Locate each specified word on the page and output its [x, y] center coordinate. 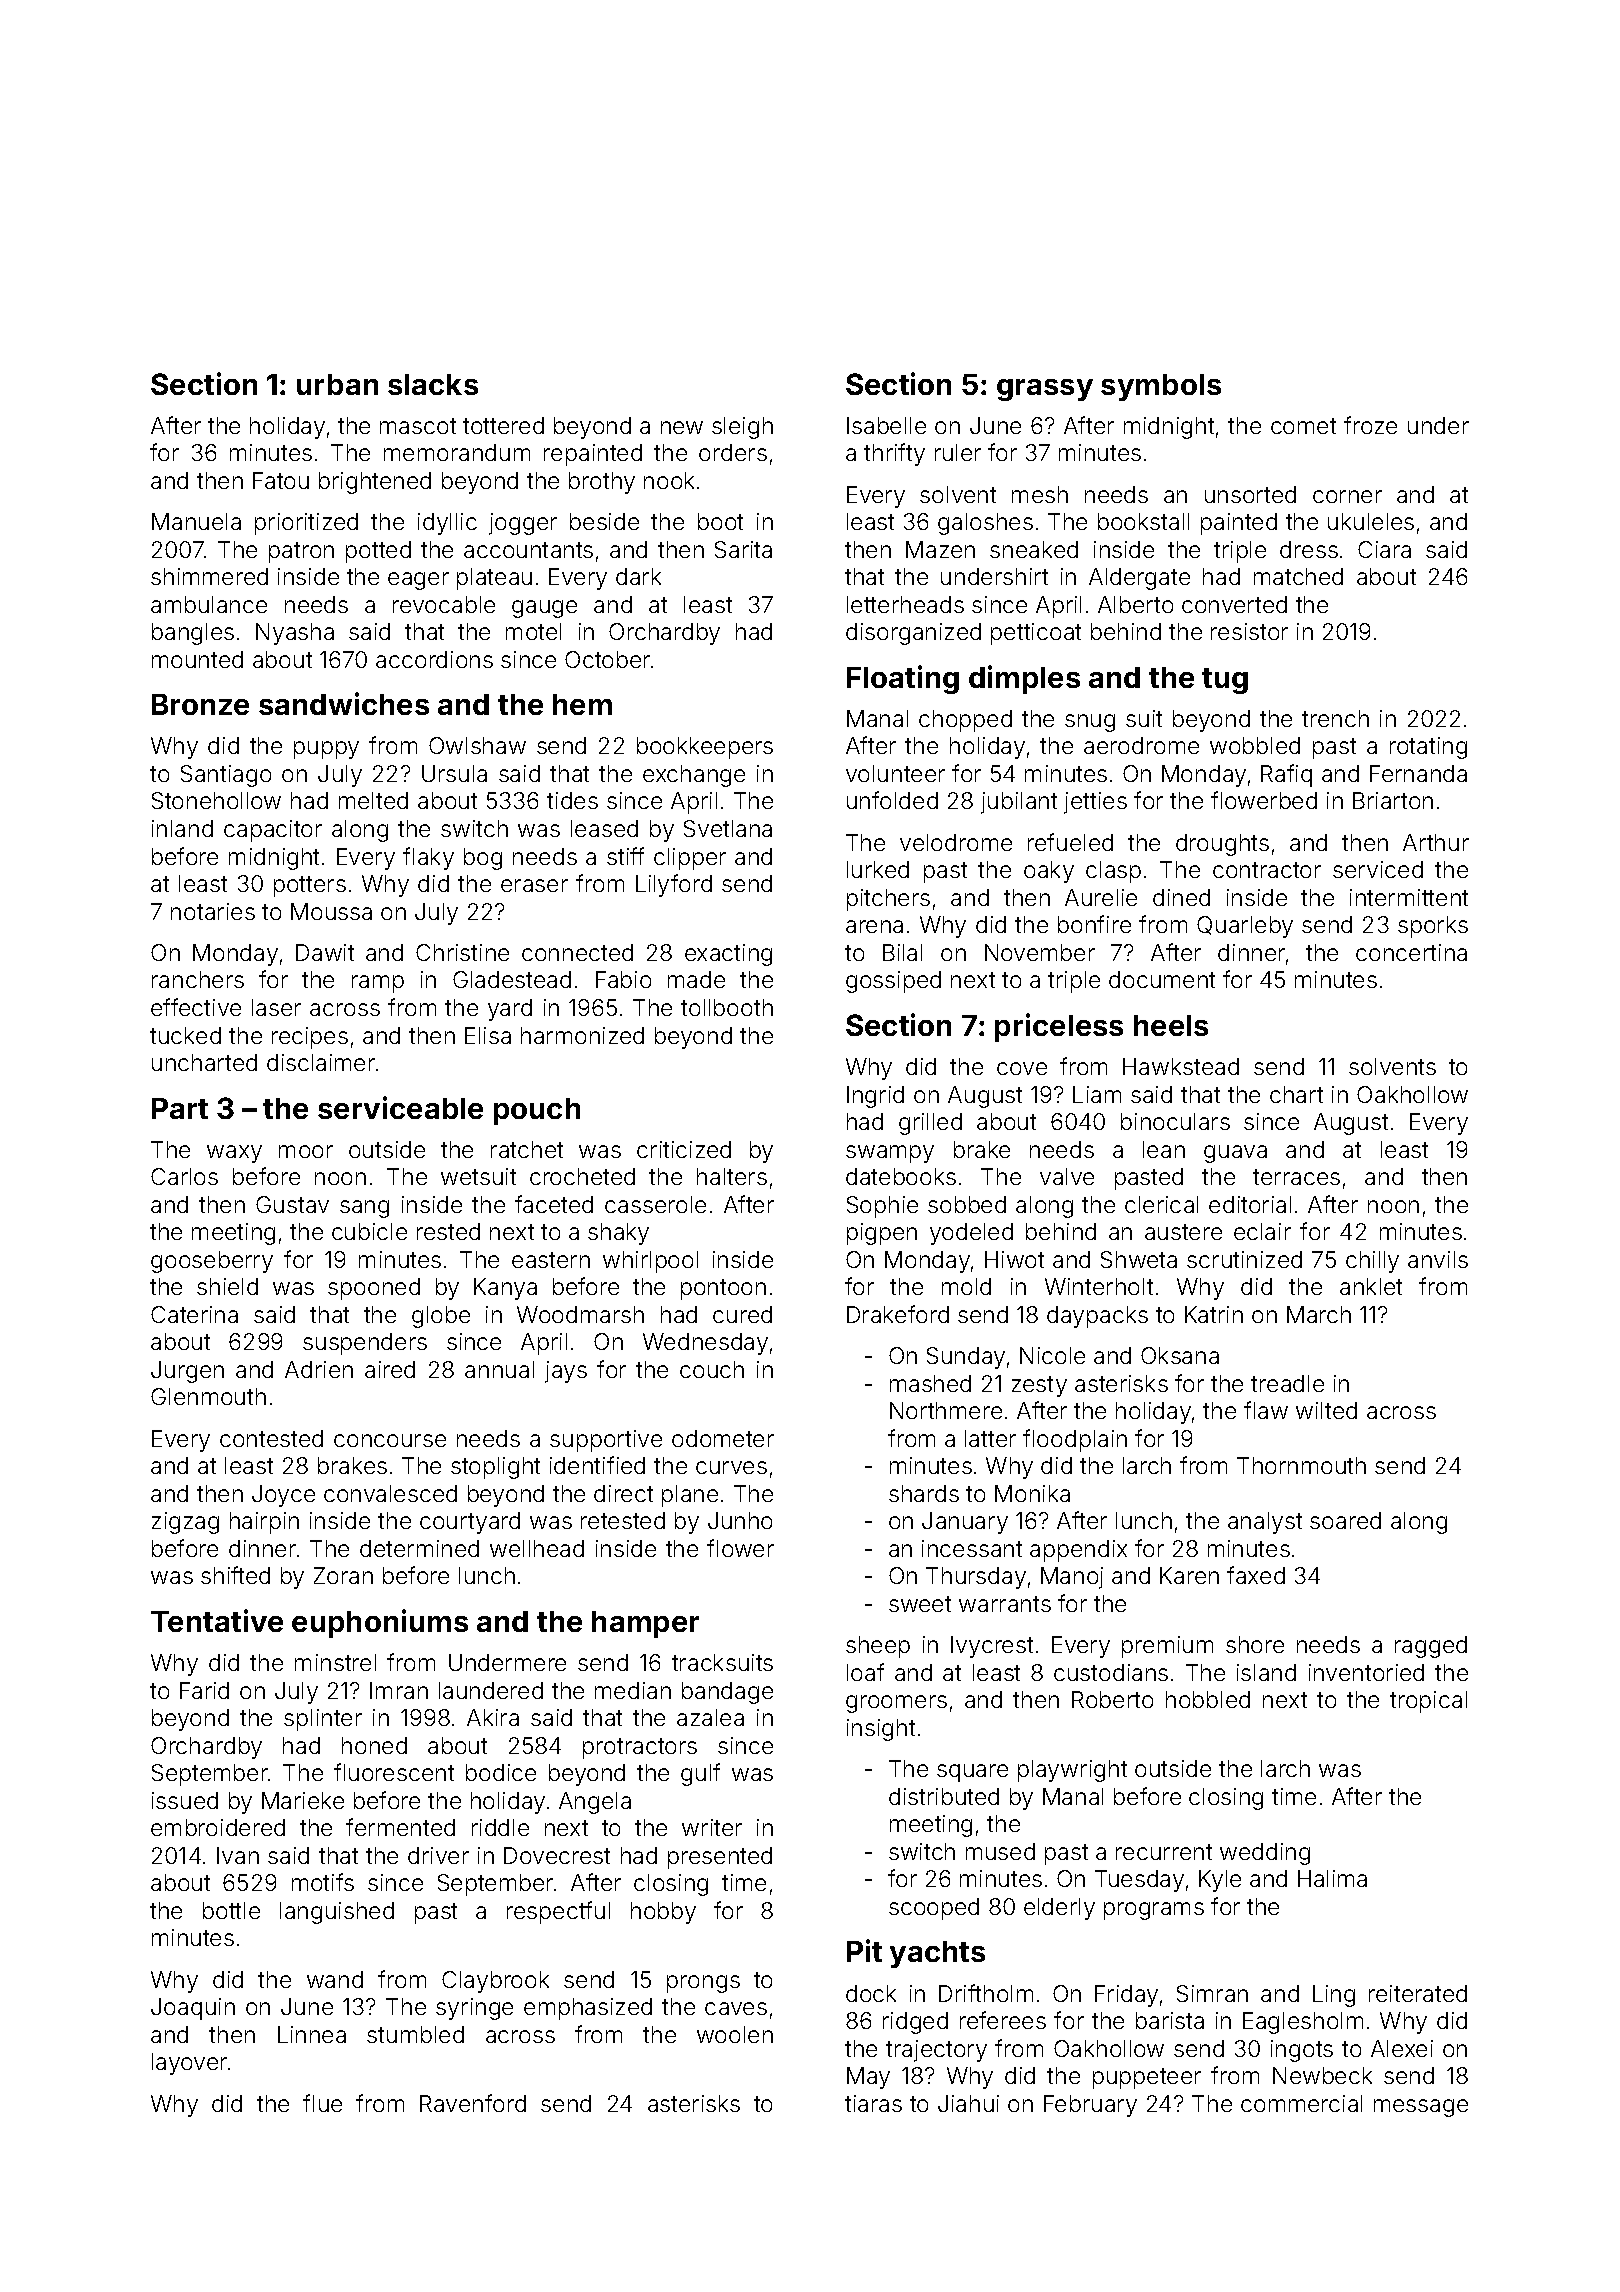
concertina [1411, 952]
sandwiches [344, 703]
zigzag [185, 1523]
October [607, 659]
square [972, 1773]
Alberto [1135, 604]
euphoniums [380, 1623]
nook [669, 480]
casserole [655, 1204]
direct [623, 1493]
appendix [1078, 1551]
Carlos [184, 1176]
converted [1234, 604]
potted [378, 552]
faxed [1256, 1575]
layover [189, 2064]
